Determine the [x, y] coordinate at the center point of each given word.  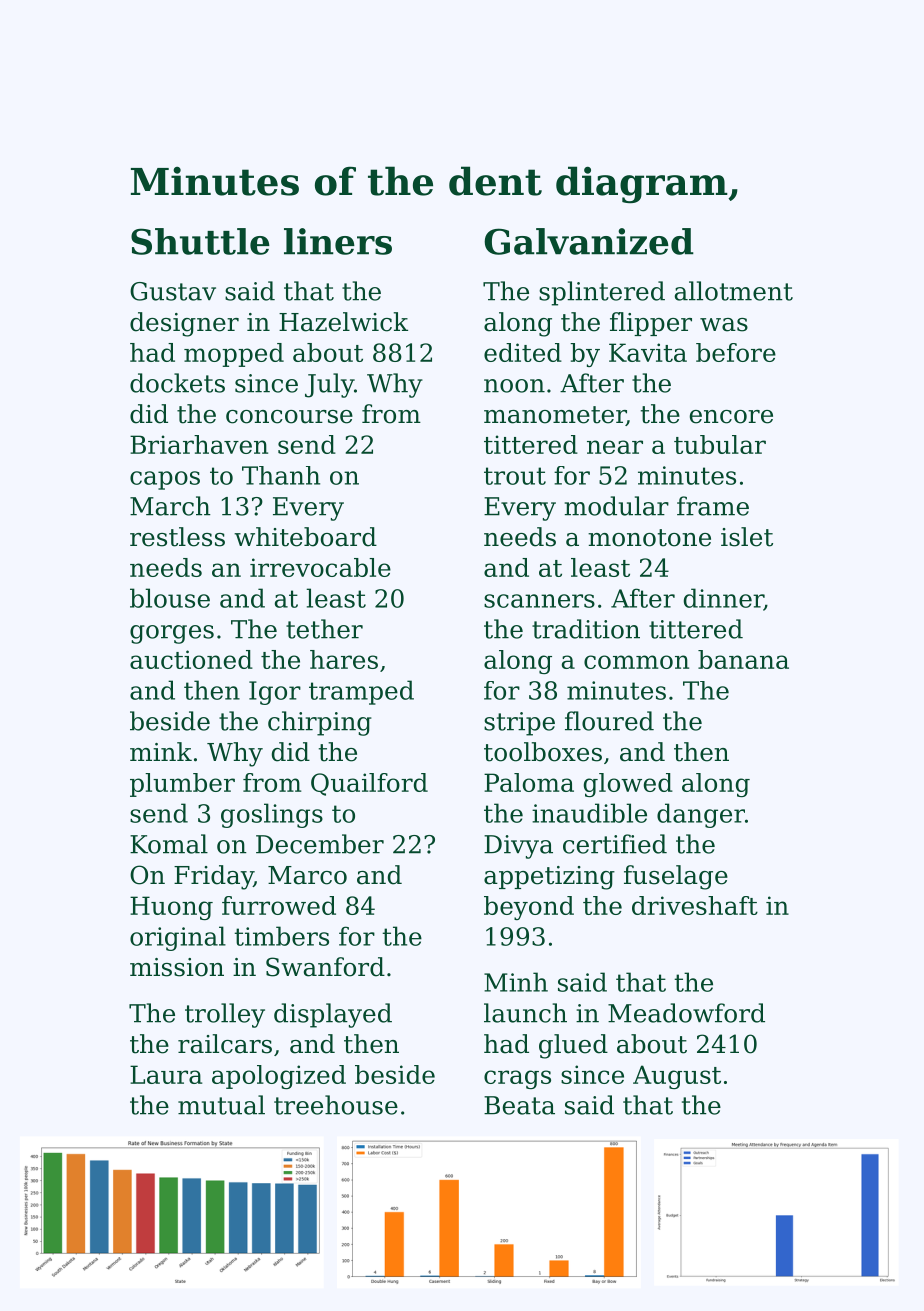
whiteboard [305, 537]
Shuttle [200, 241]
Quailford [369, 784]
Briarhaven [199, 444]
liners [338, 241]
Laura [166, 1074]
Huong [171, 908]
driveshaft [695, 905]
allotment [734, 291]
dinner [724, 599]
